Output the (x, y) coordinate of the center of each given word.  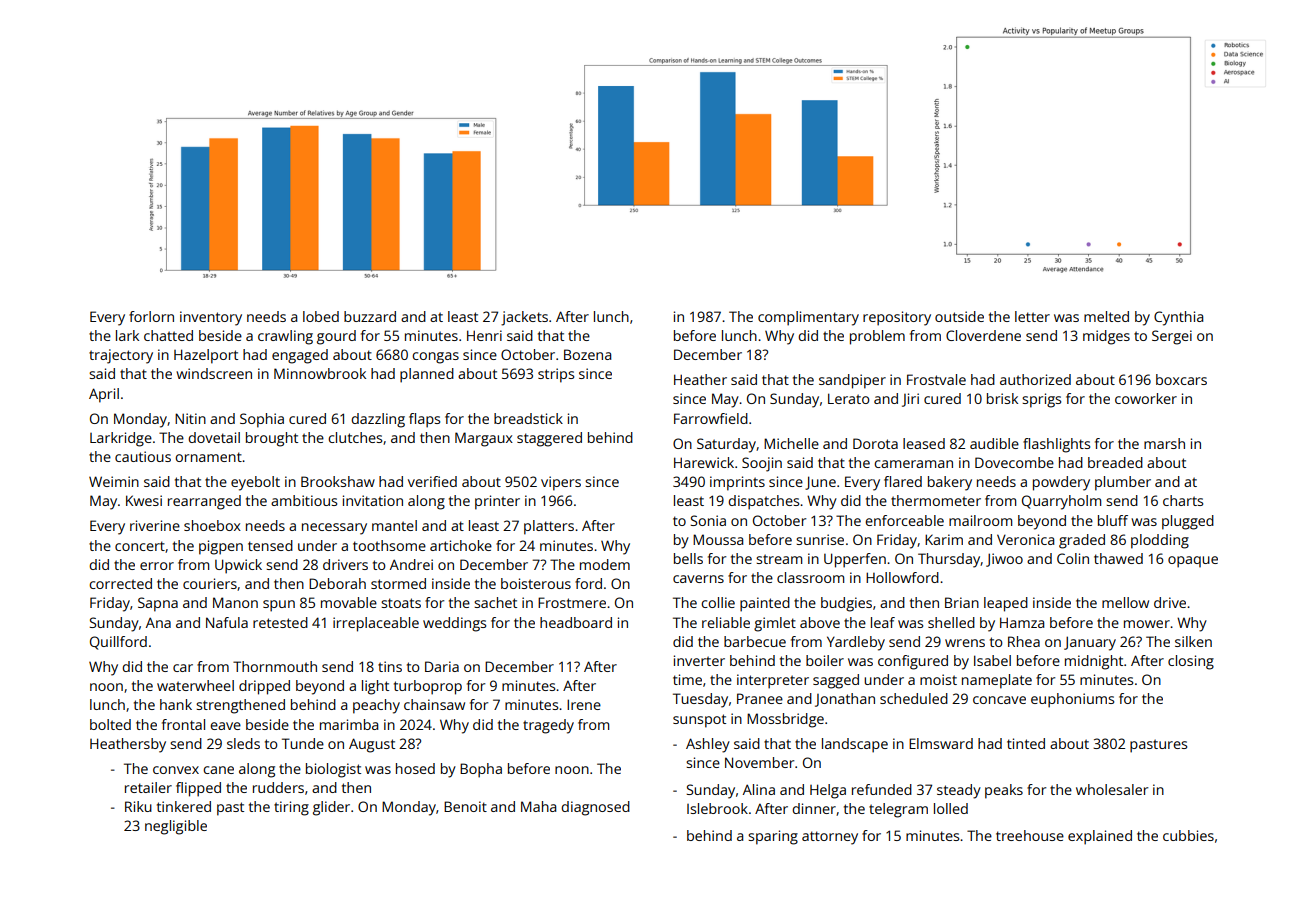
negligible (176, 827)
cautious (143, 456)
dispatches (763, 502)
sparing (773, 837)
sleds (243, 743)
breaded (1115, 462)
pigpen (221, 547)
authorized (1035, 379)
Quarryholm (1061, 502)
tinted (1026, 743)
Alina (759, 789)
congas (435, 358)
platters (549, 527)
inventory (211, 318)
